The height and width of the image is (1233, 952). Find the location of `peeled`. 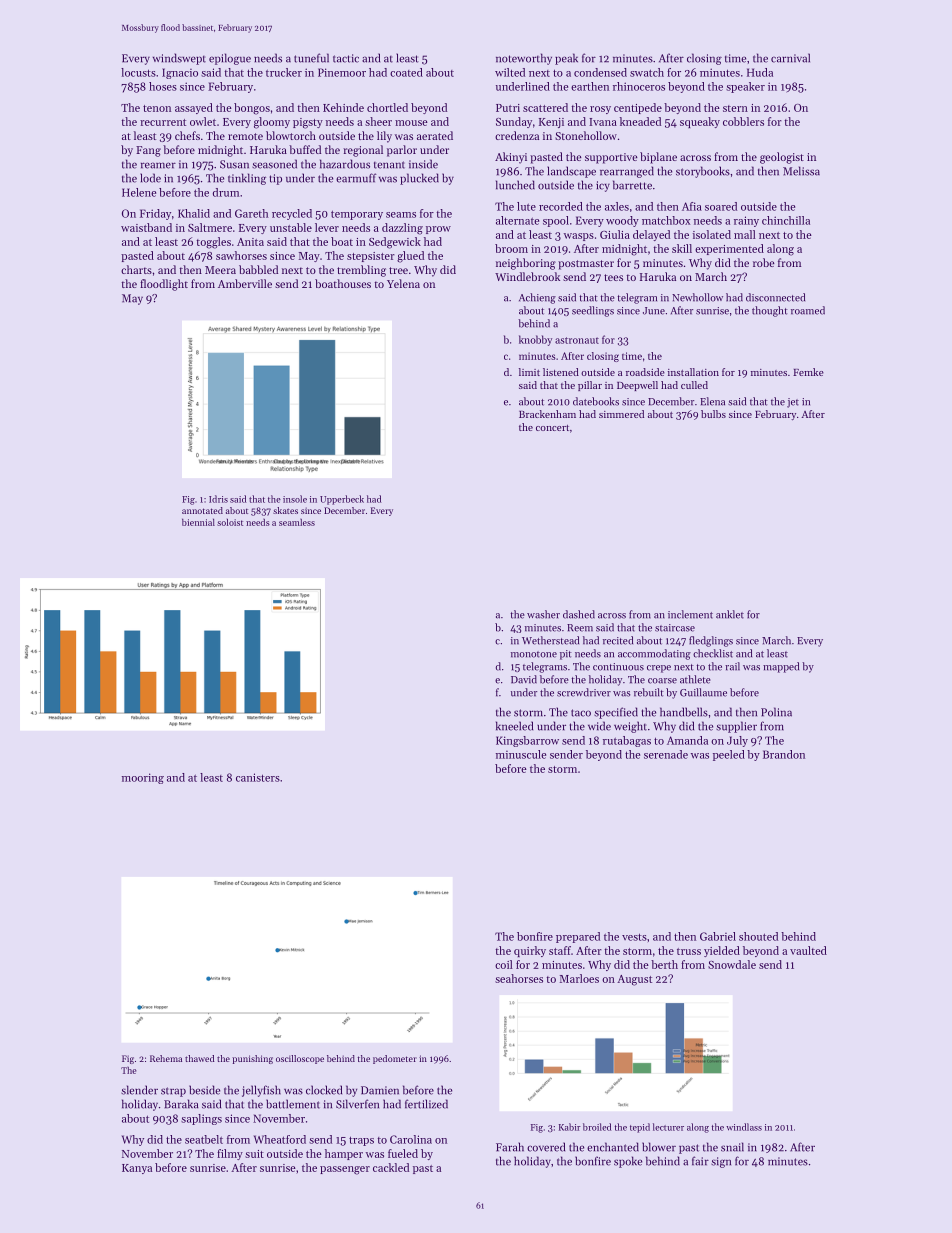

peeled is located at coordinates (729, 755).
